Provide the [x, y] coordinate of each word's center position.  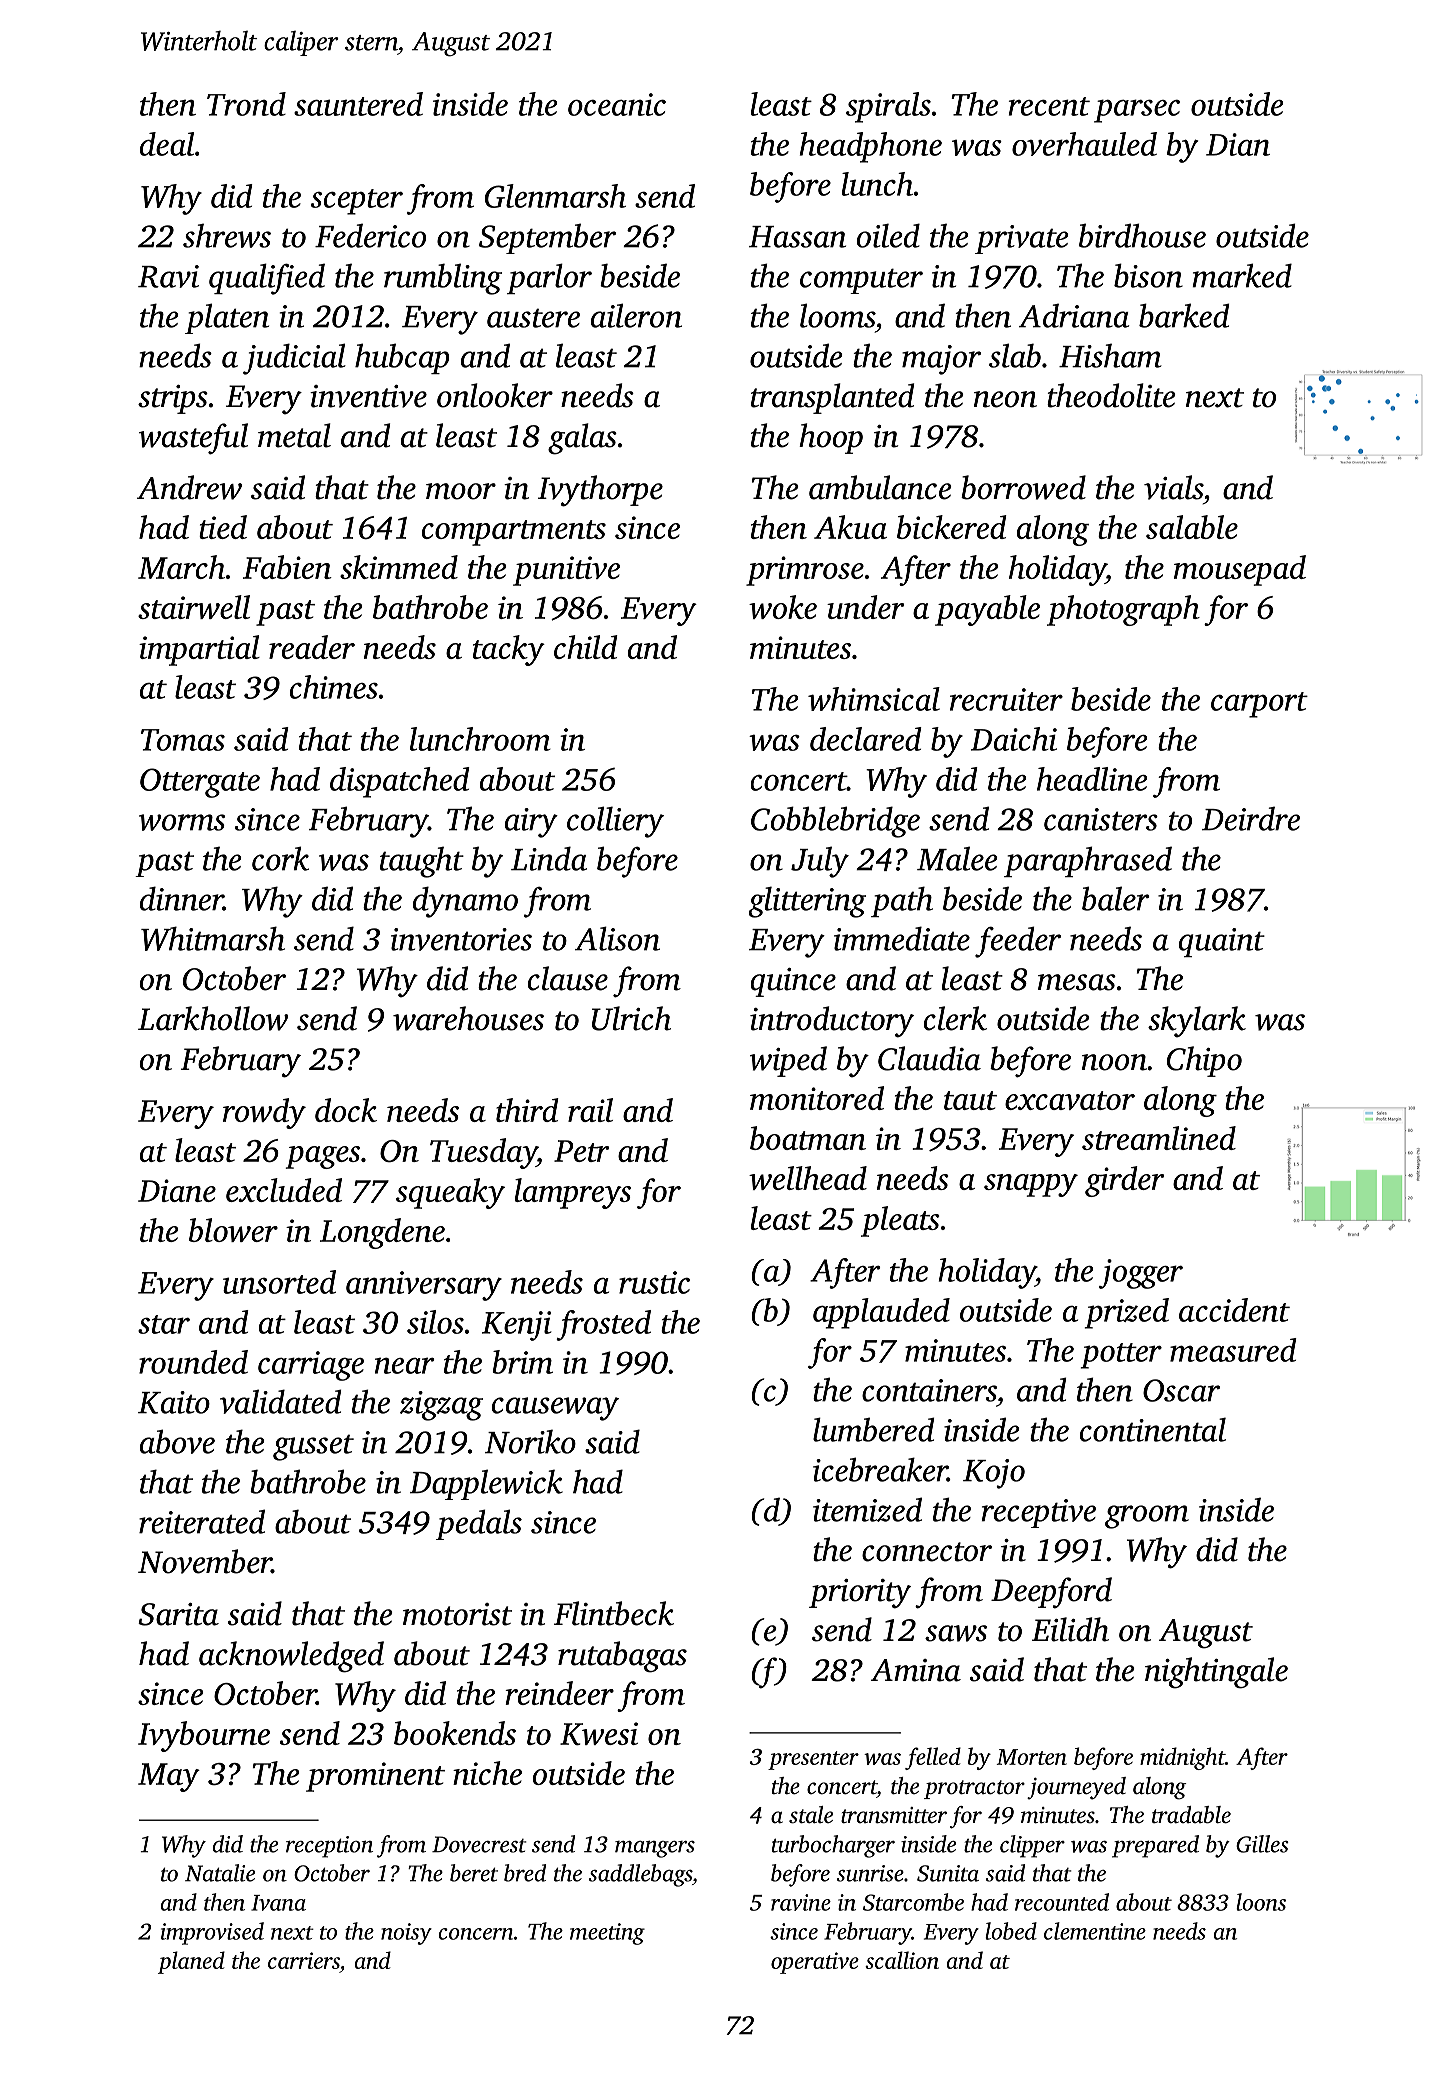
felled [933, 1758]
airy [531, 823]
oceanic [617, 104]
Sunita [948, 1873]
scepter [357, 202]
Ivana [278, 1903]
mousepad [1240, 570]
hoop [831, 438]
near [405, 1365]
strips [173, 399]
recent [1049, 106]
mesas [1077, 982]
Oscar [1181, 1390]
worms [182, 822]
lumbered [874, 1429]
